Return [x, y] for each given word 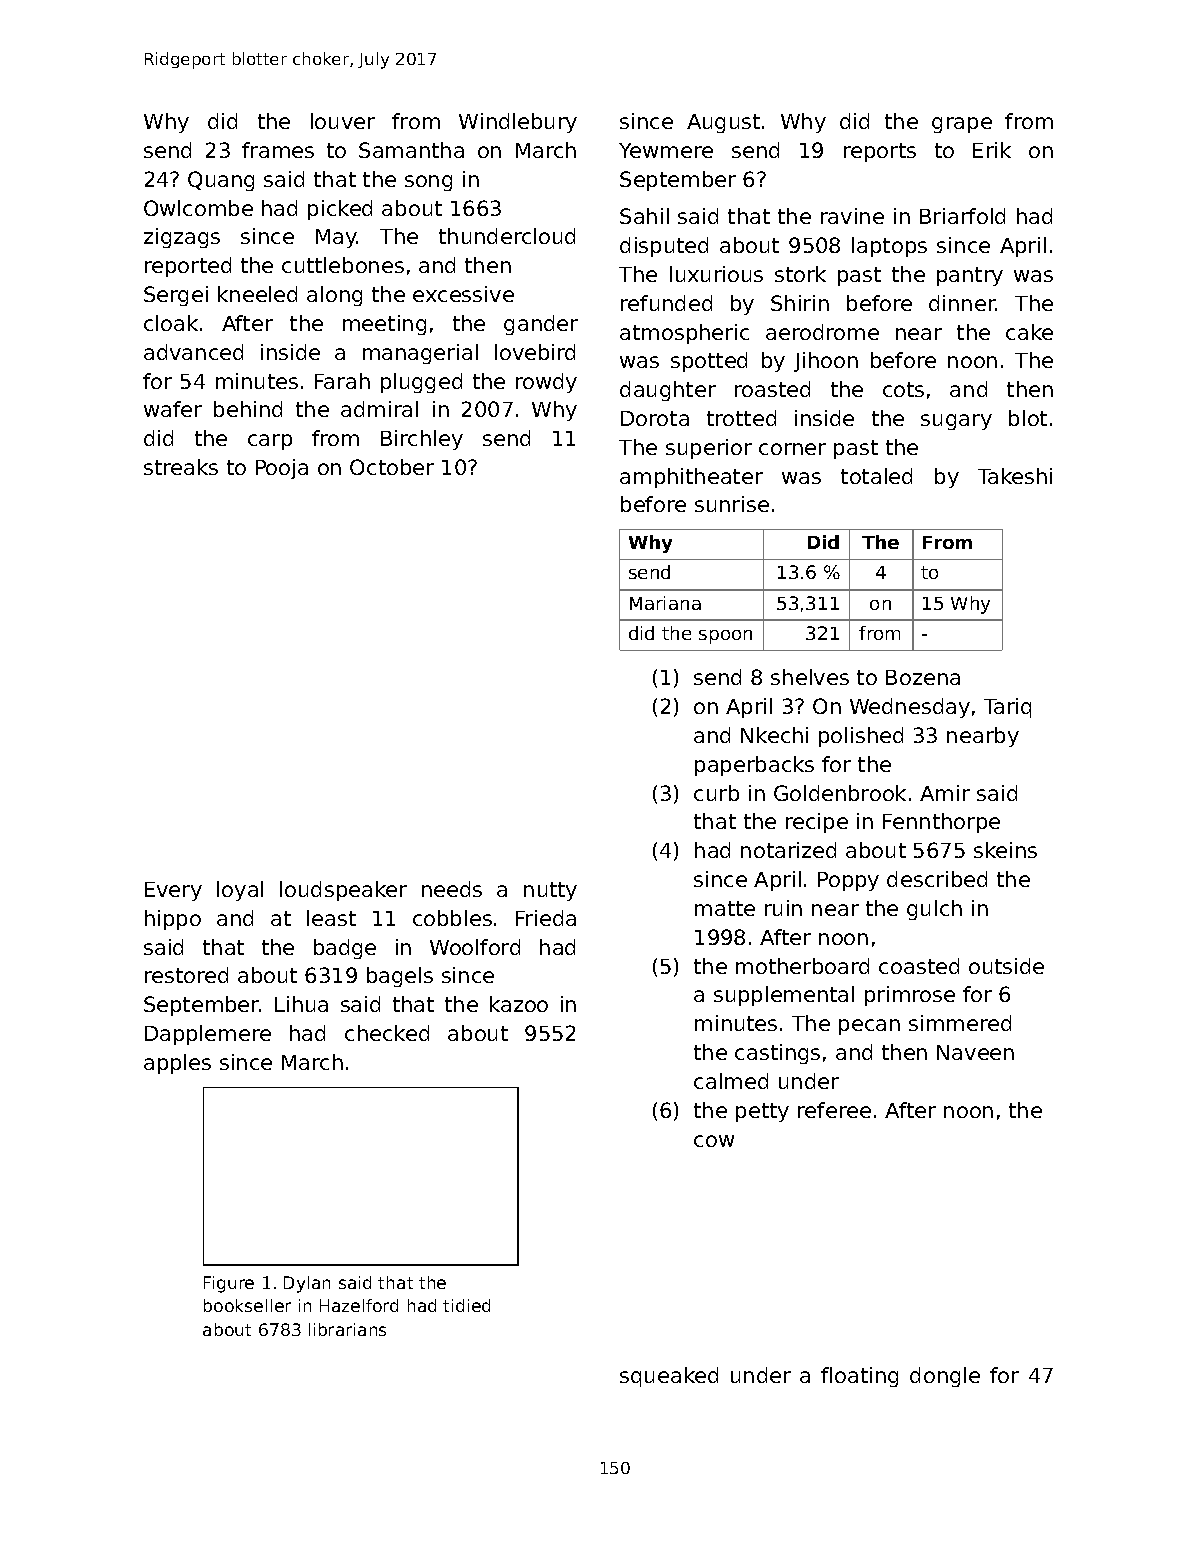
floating [859, 1377]
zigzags [182, 238]
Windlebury [518, 123]
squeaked [669, 1377]
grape [962, 125]
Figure [229, 1284]
